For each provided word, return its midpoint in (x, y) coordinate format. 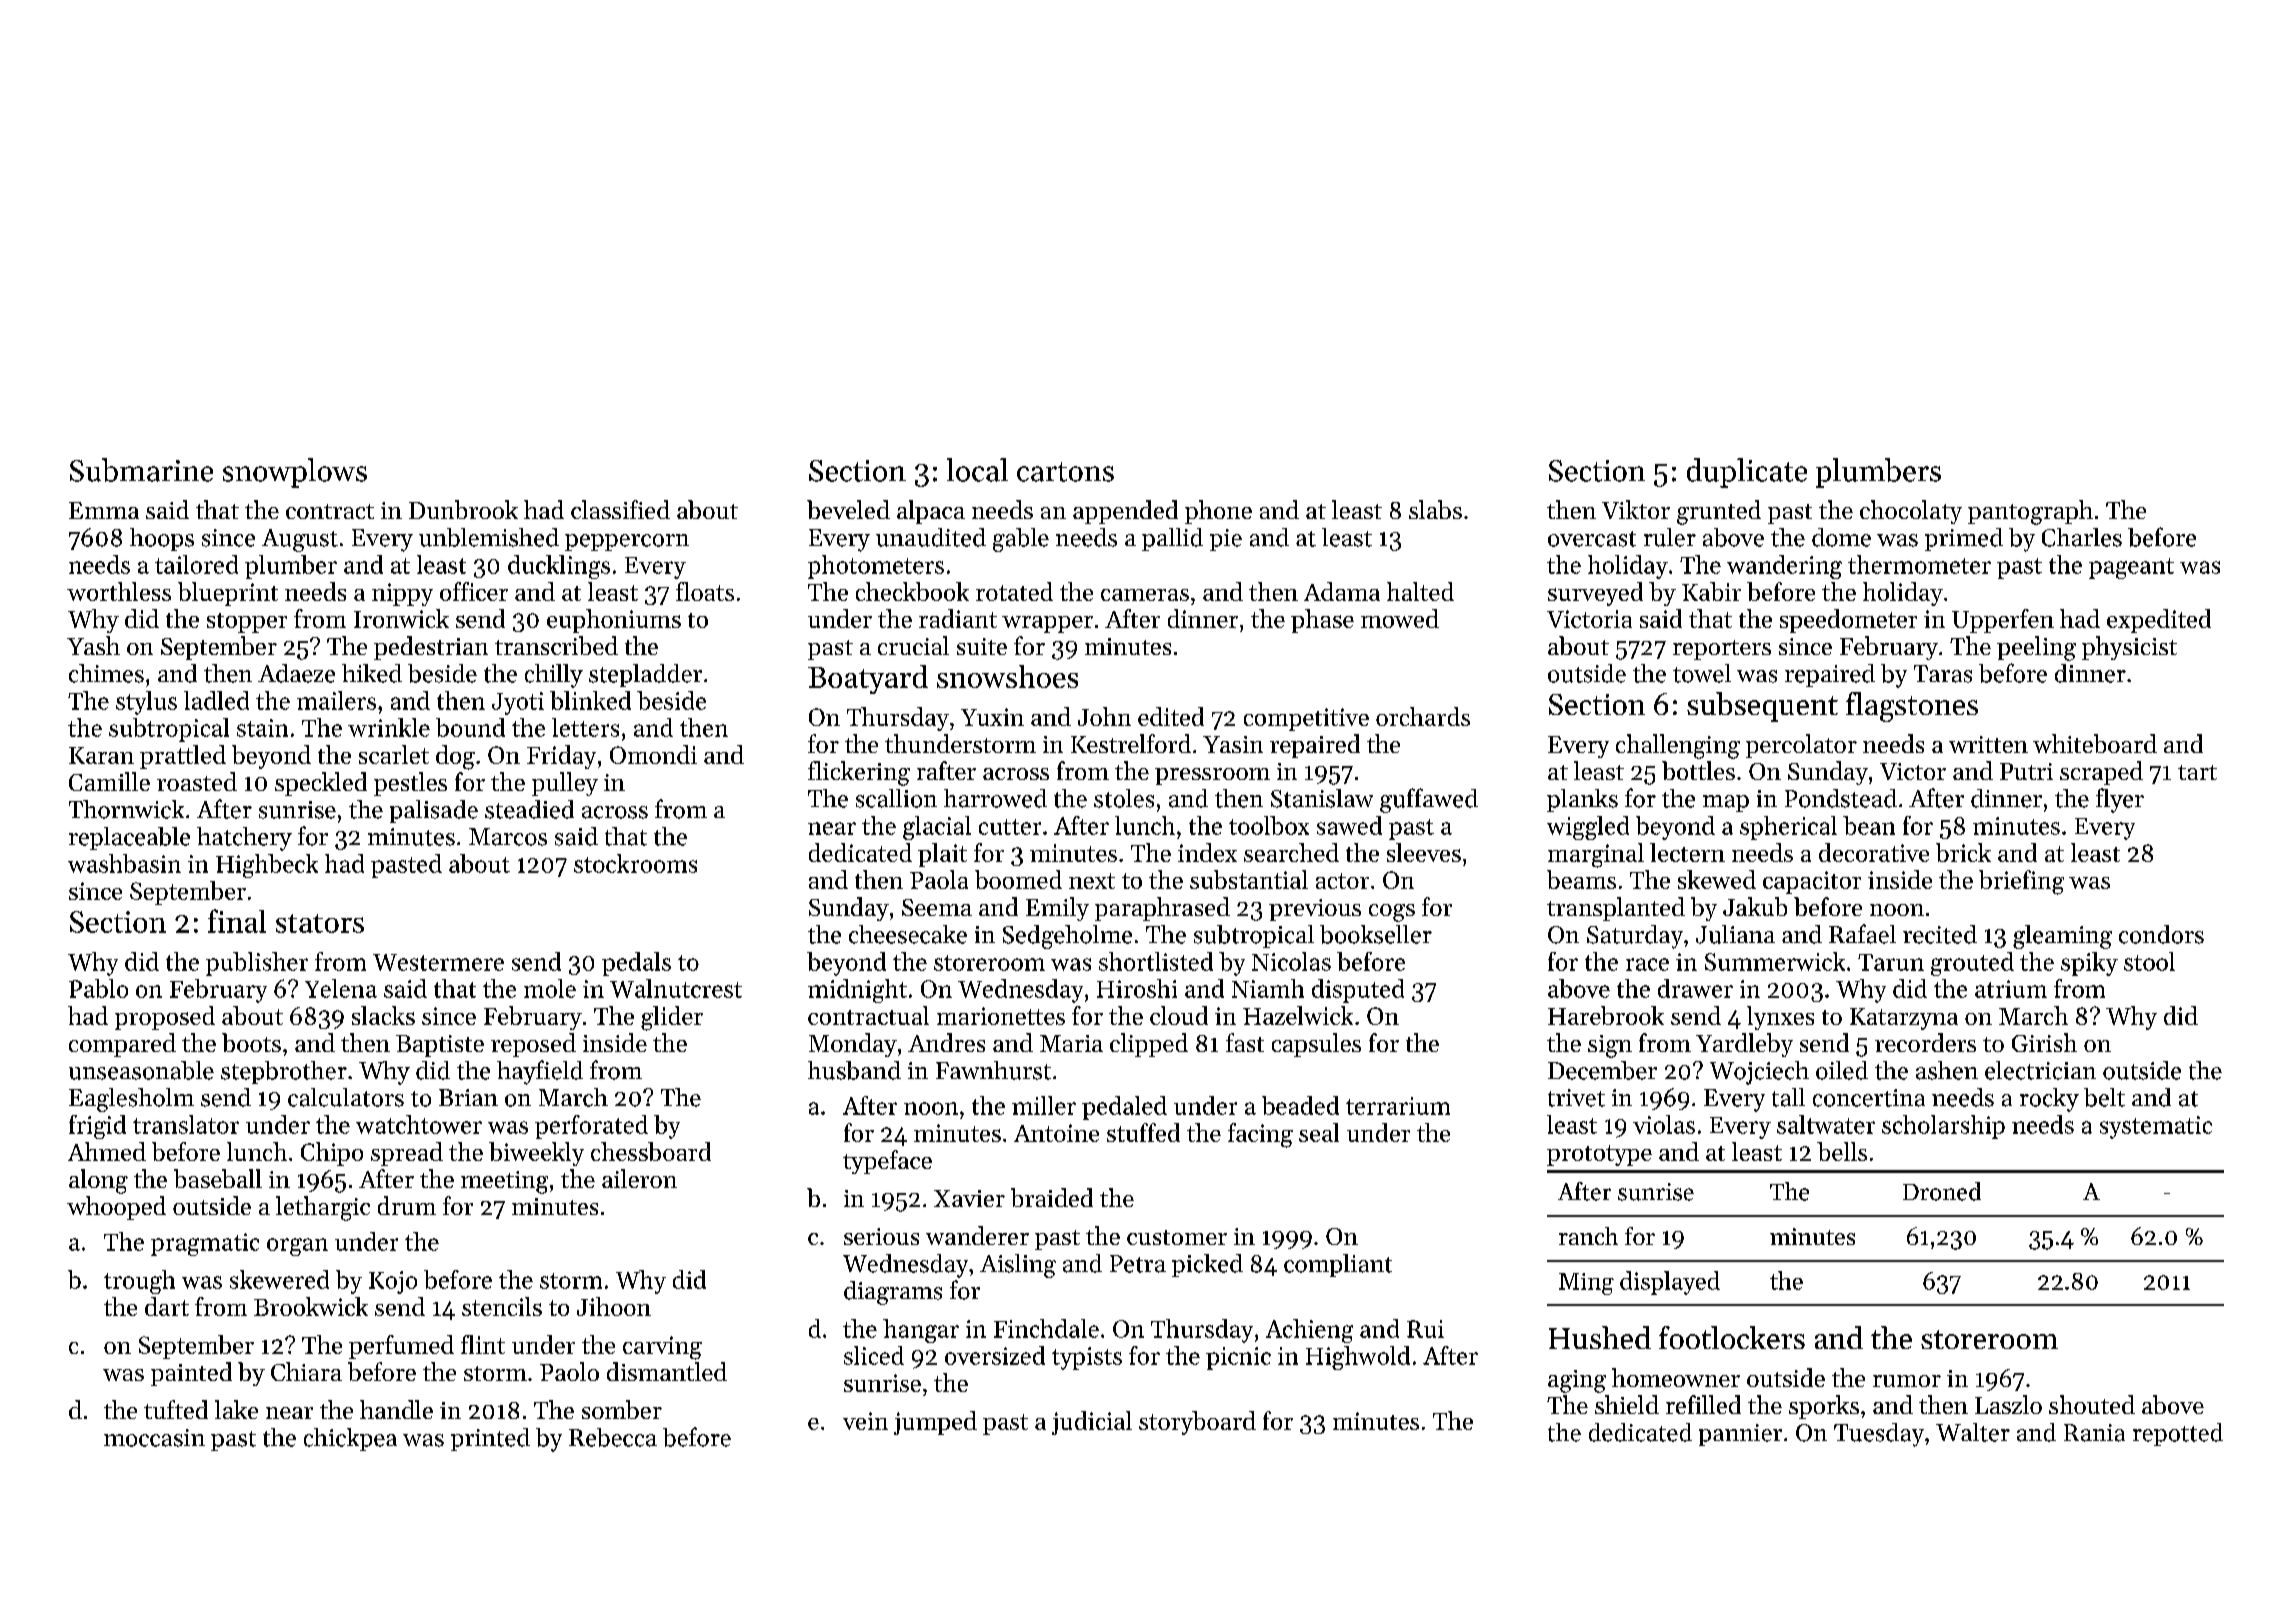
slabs (1435, 509)
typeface (887, 1162)
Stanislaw (1322, 798)
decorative (1874, 852)
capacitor (1812, 882)
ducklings (559, 567)
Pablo (98, 988)
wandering (1784, 567)
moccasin (154, 1438)
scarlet (394, 754)
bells (1842, 1151)
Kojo (393, 1282)
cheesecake (908, 934)
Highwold (1358, 1358)
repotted (2178, 1434)
